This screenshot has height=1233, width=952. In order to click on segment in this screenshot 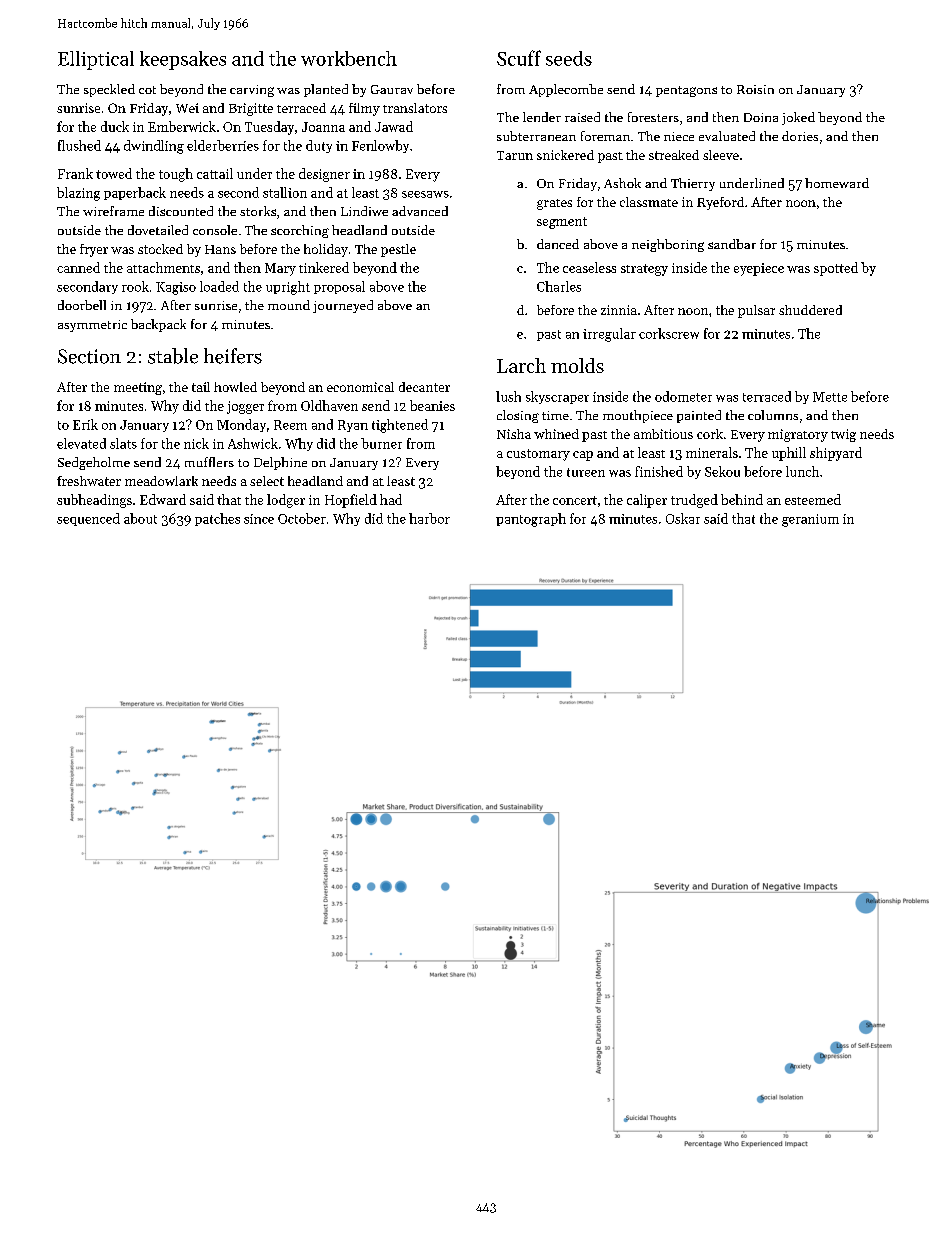, I will do `click(562, 223)`.
